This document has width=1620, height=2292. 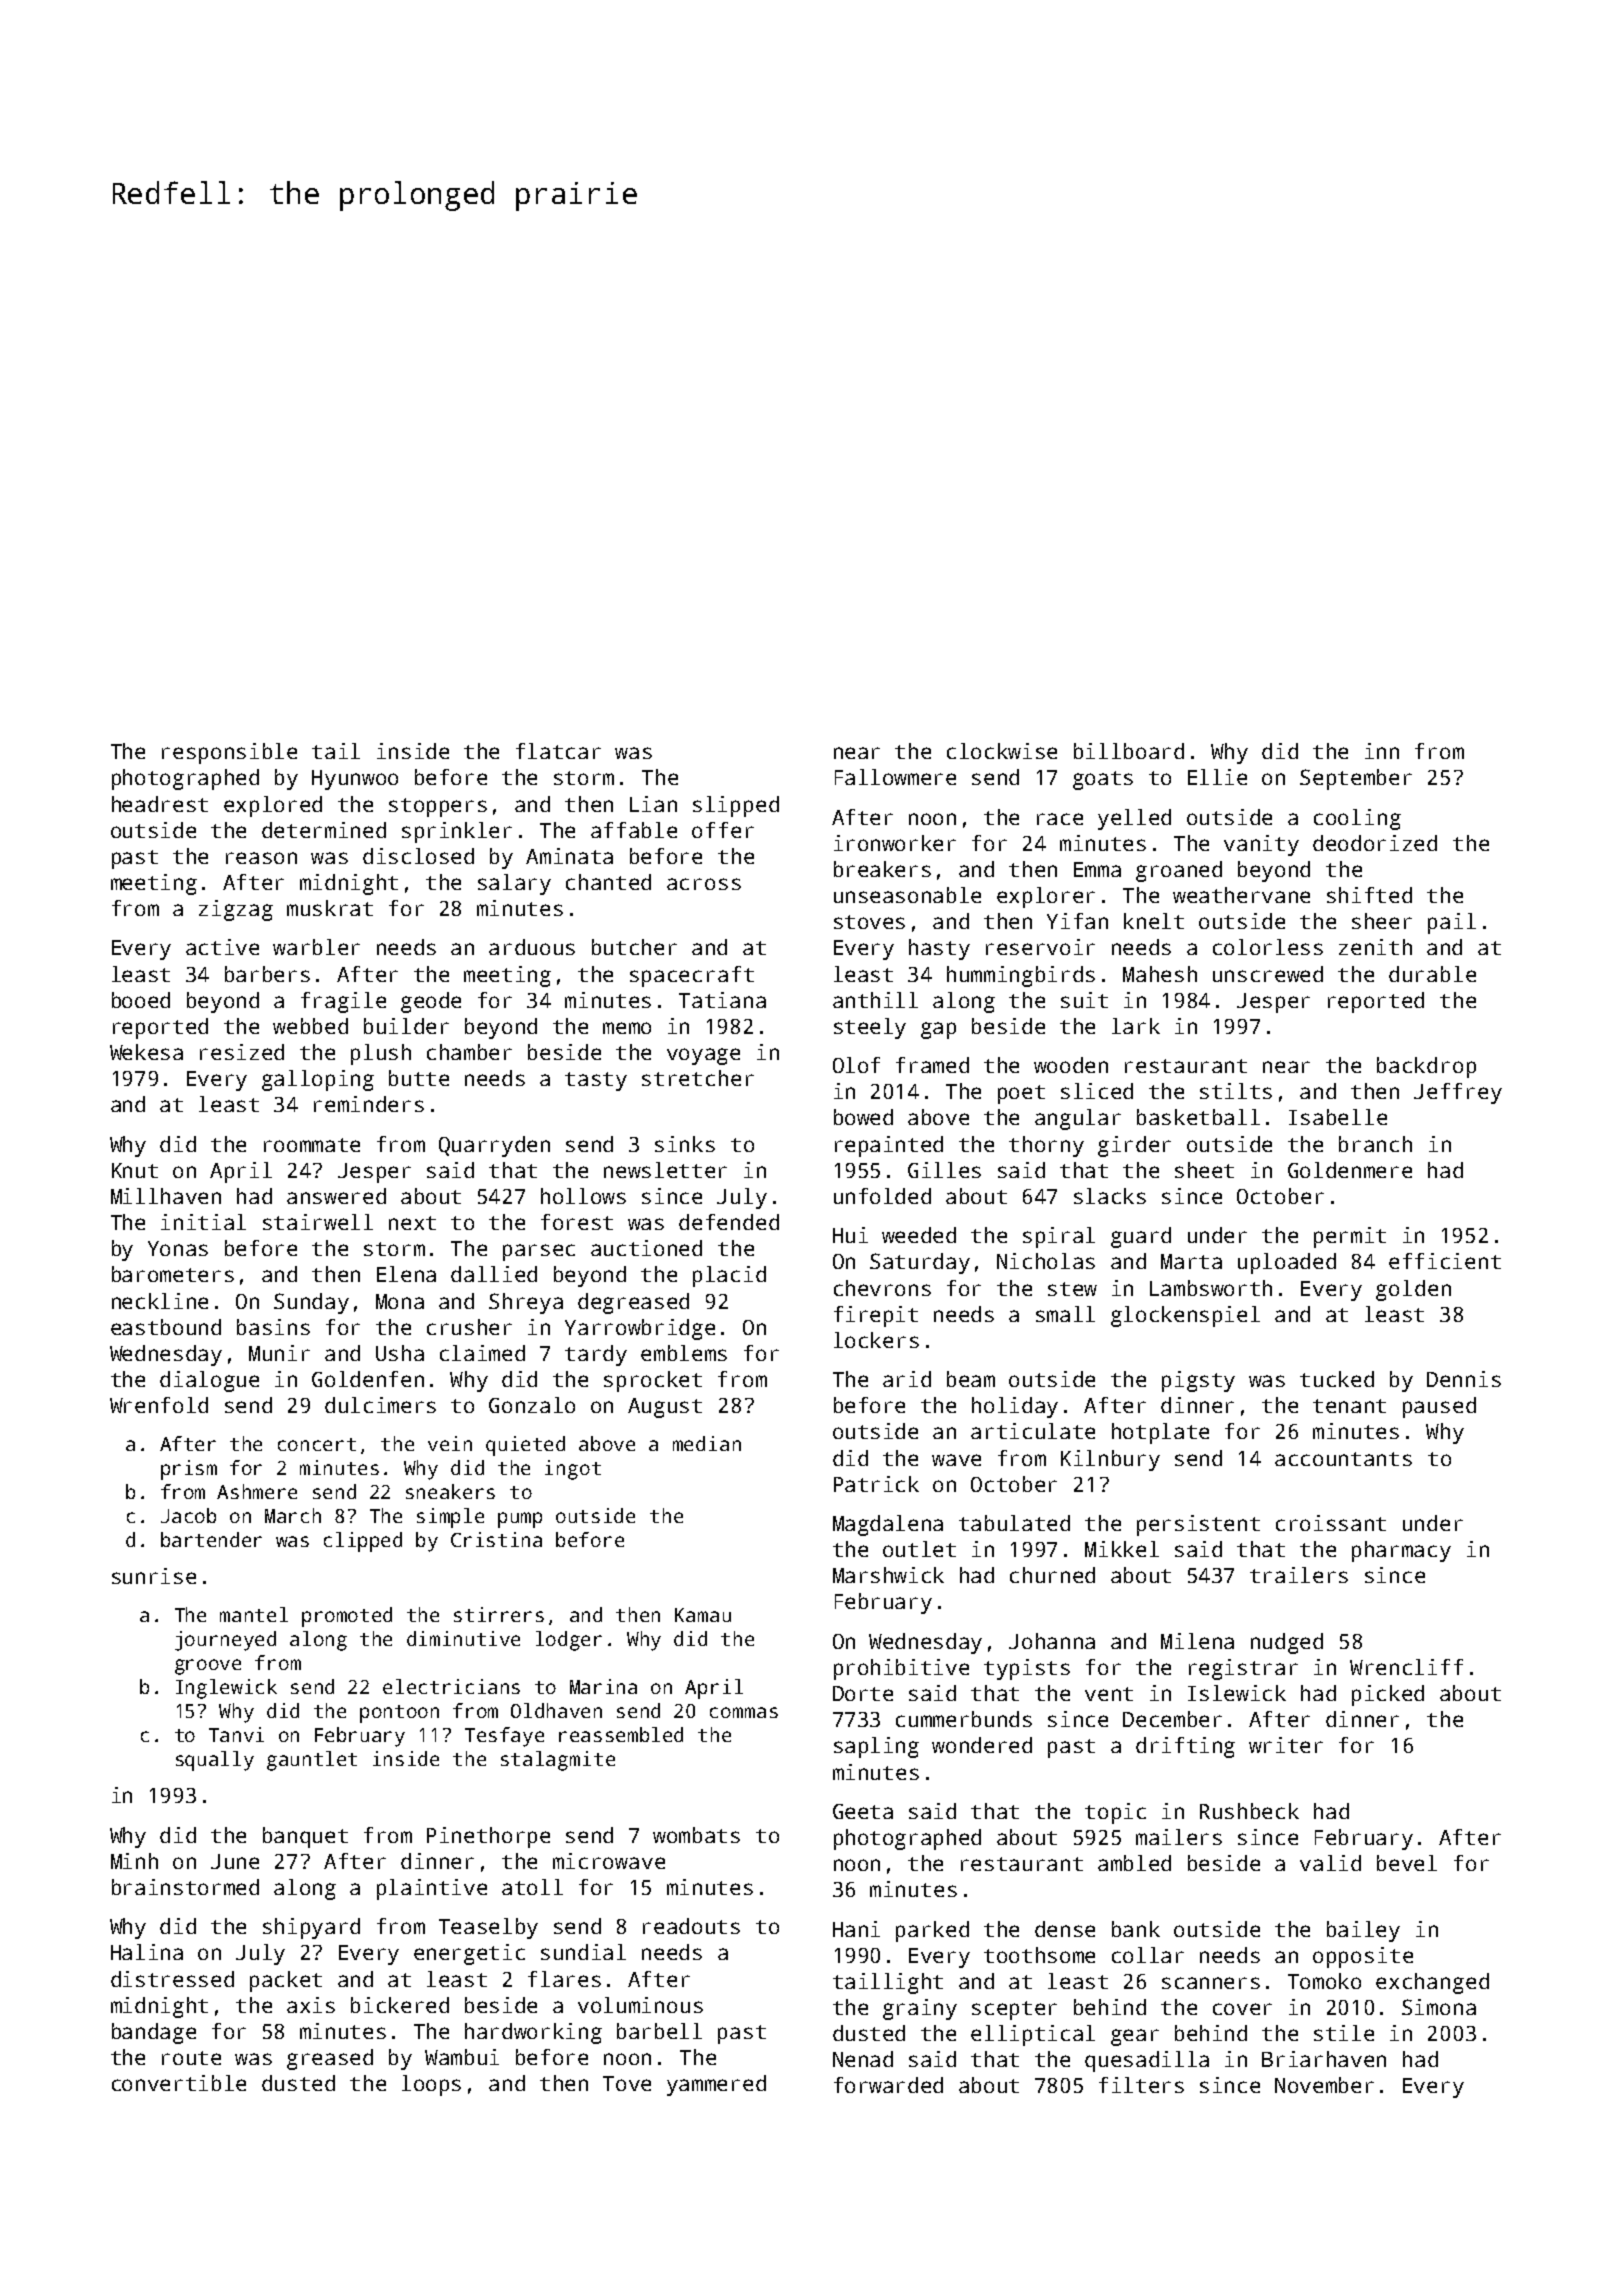 What do you see at coordinates (355, 780) in the document?
I see `Hyunwoo` at bounding box center [355, 780].
